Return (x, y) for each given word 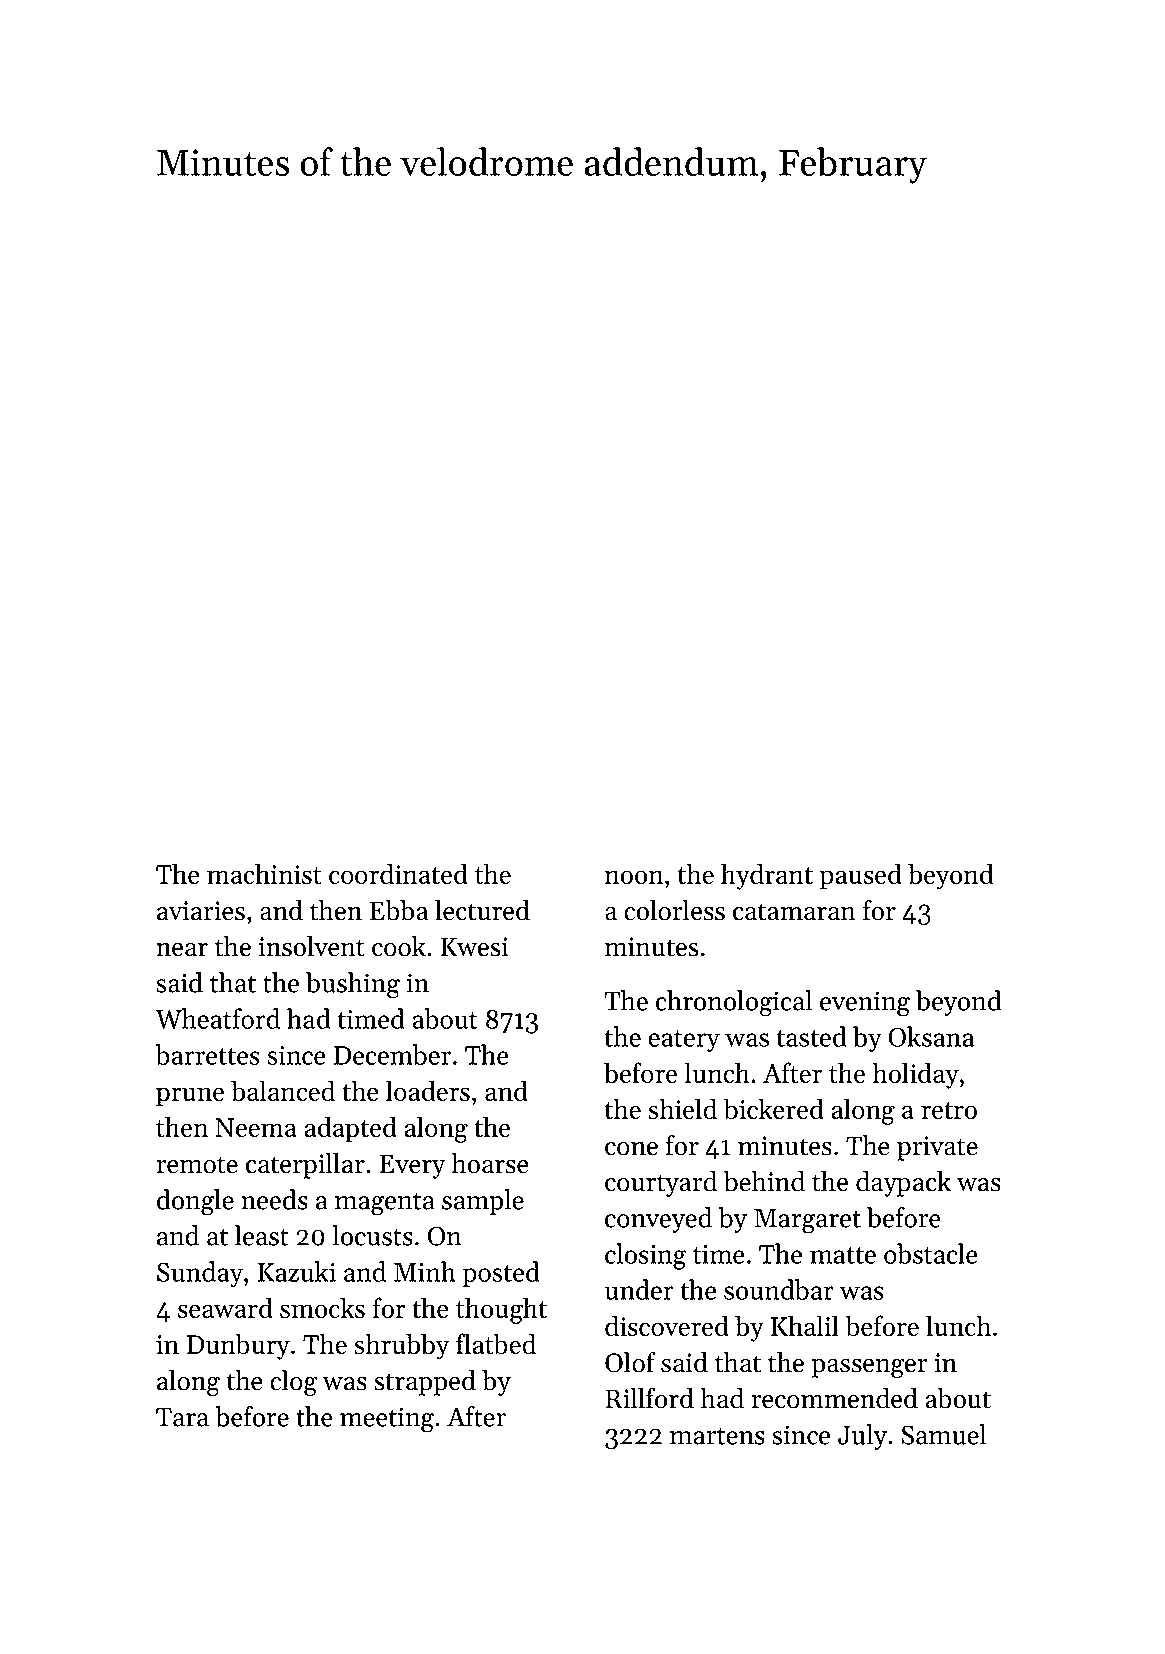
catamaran (794, 912)
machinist (264, 873)
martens (717, 1436)
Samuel (943, 1434)
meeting (387, 1420)
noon (634, 877)
